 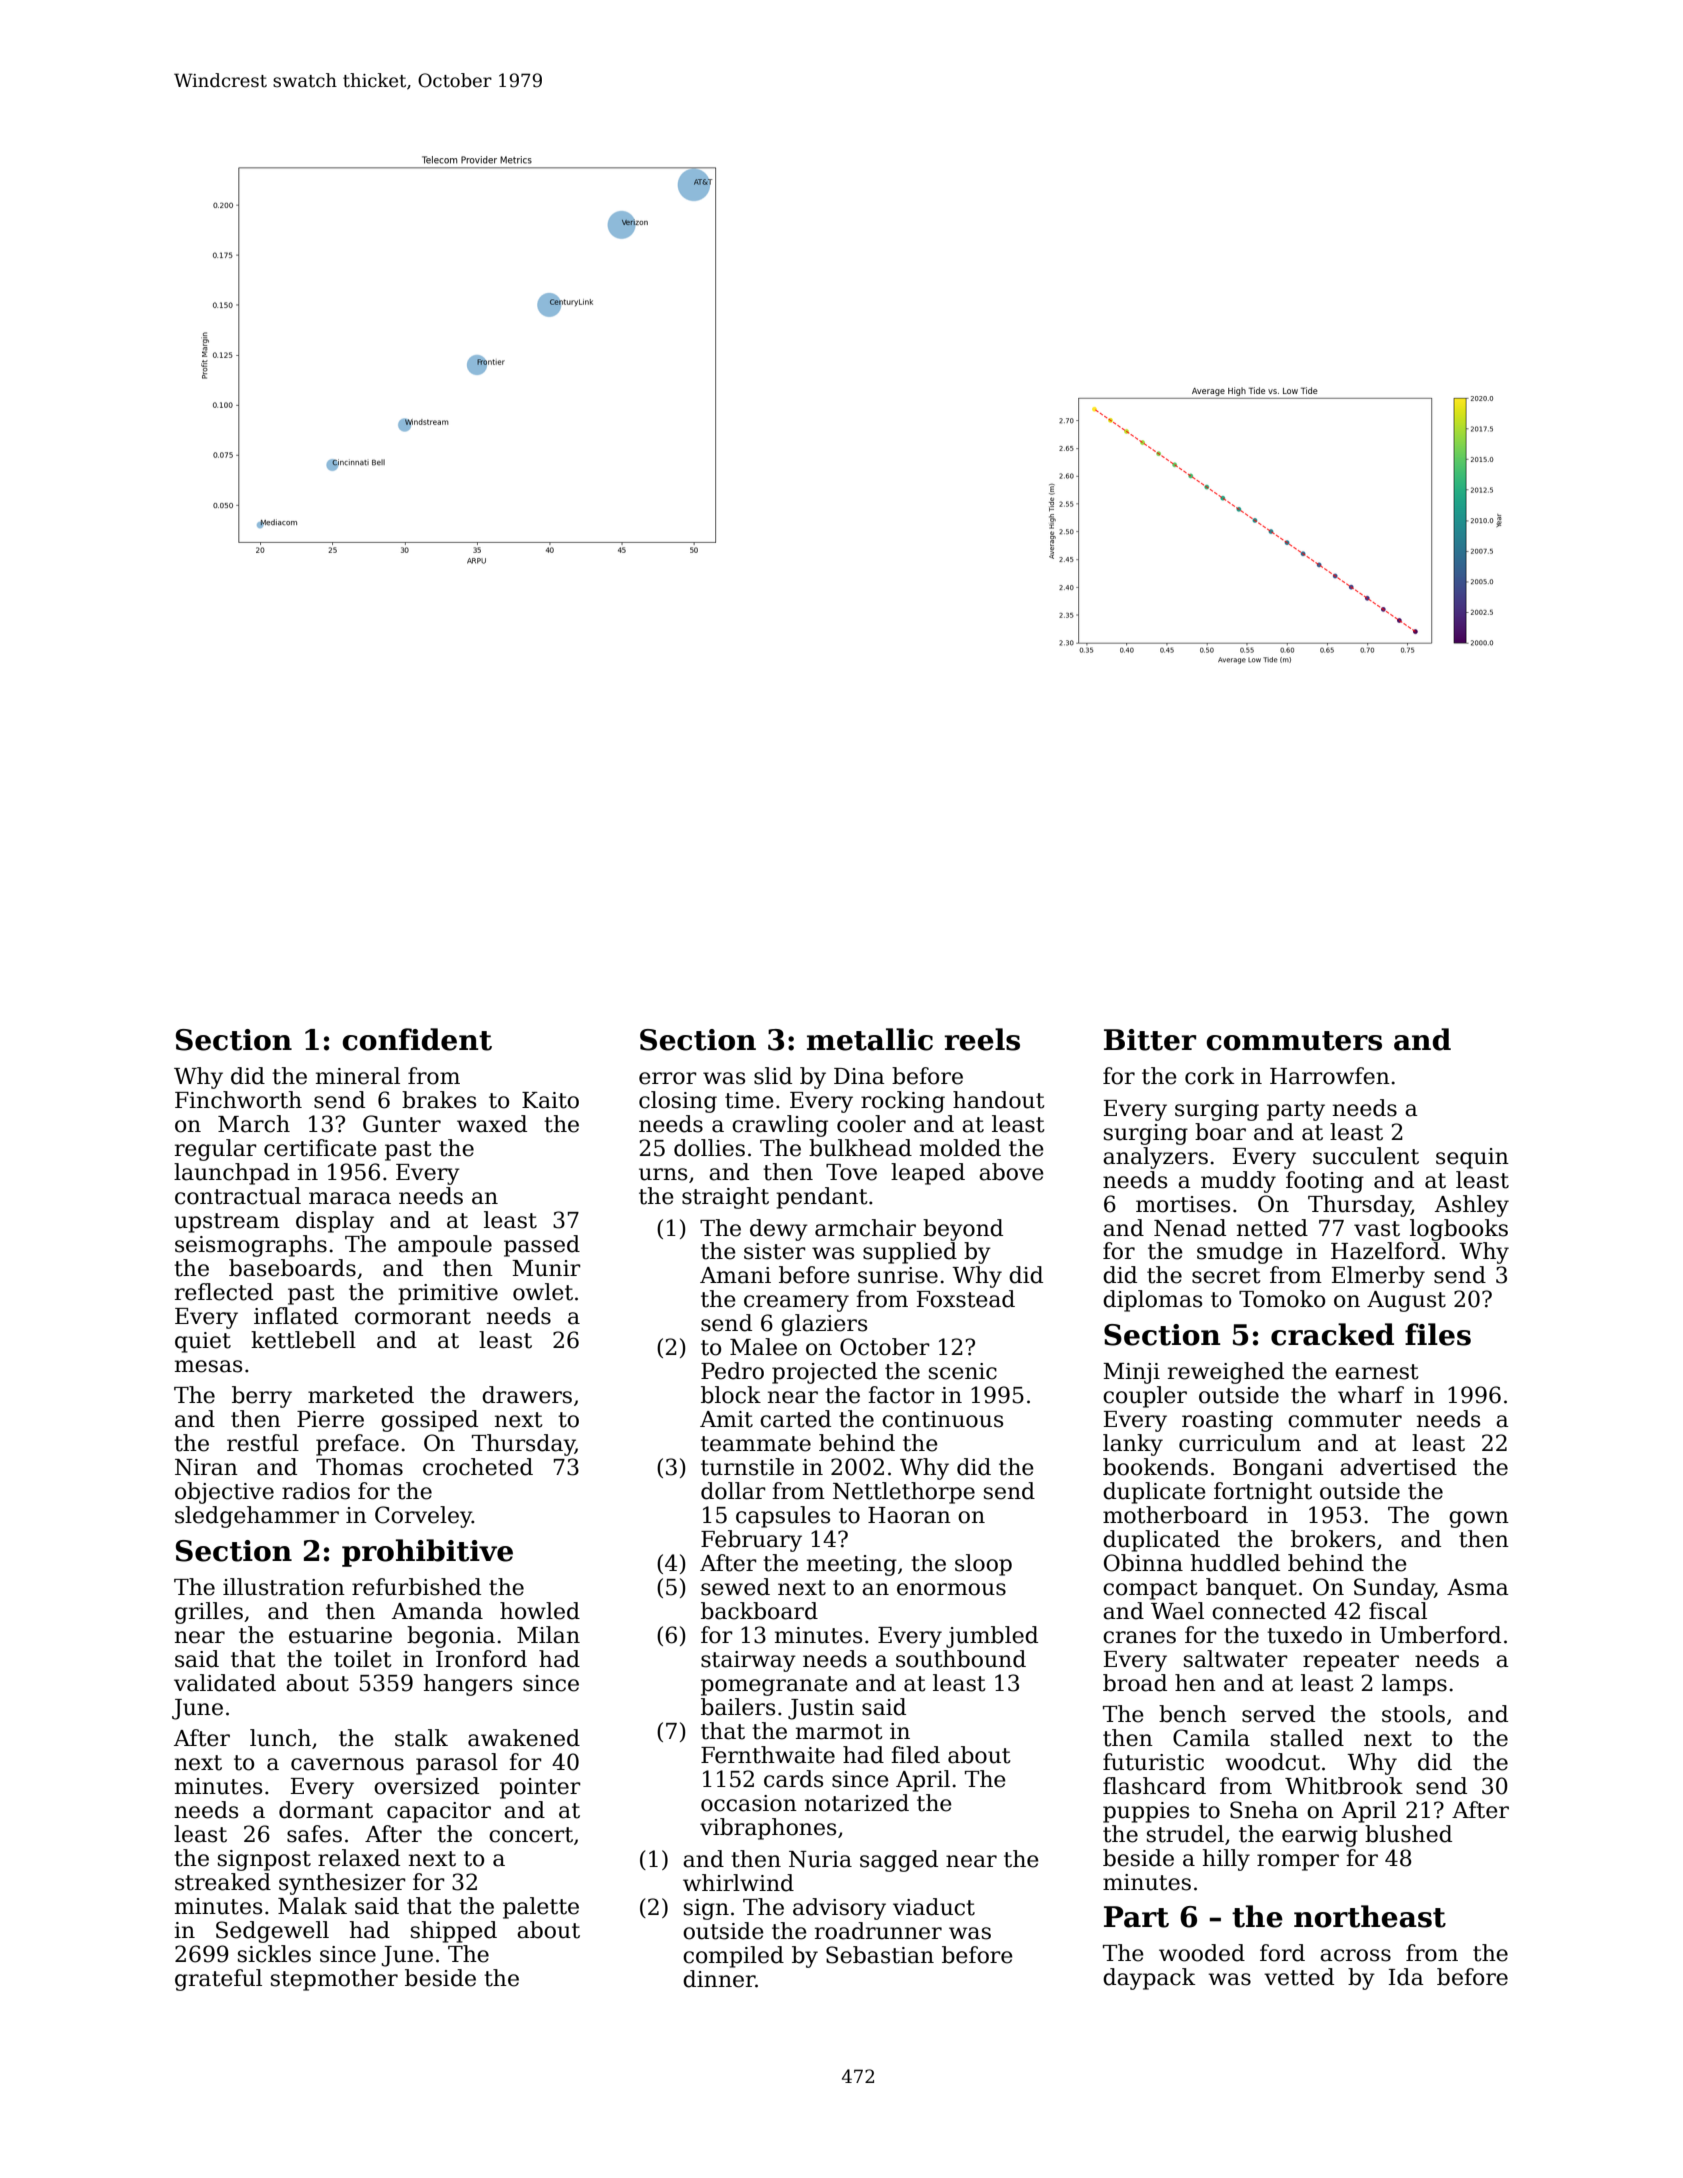 I want to click on curriculum, so click(x=1240, y=1443).
